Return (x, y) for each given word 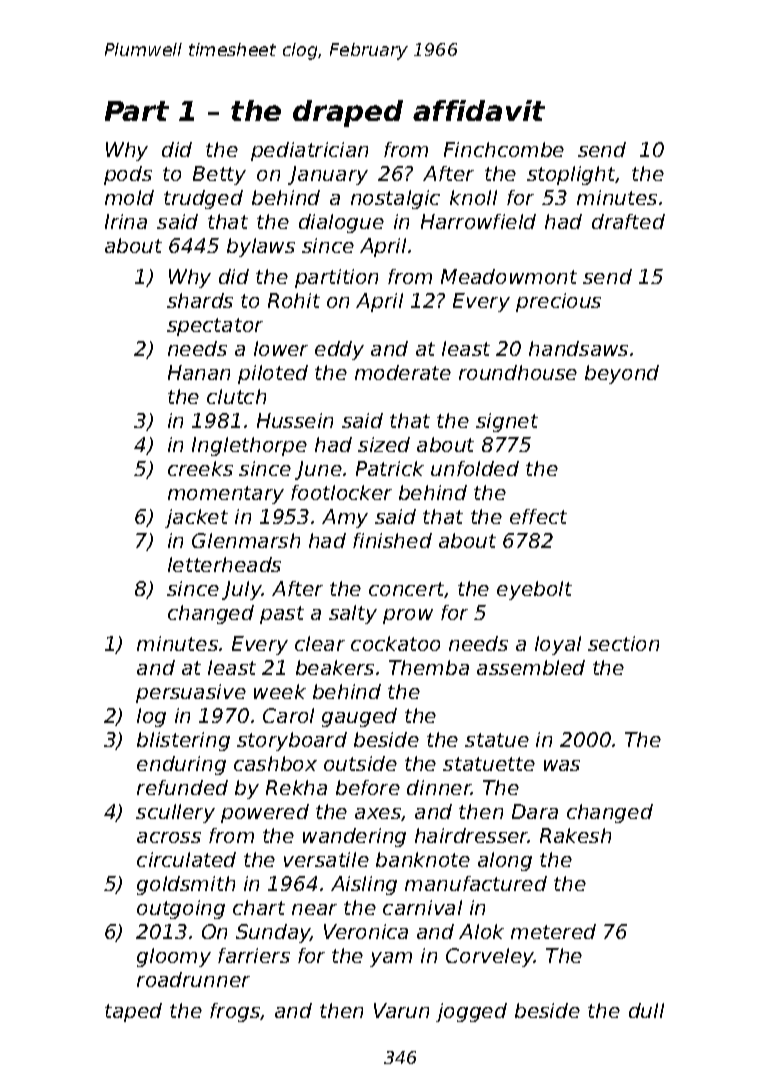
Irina (126, 221)
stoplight (571, 175)
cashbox (275, 763)
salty (353, 614)
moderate (403, 372)
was (562, 765)
